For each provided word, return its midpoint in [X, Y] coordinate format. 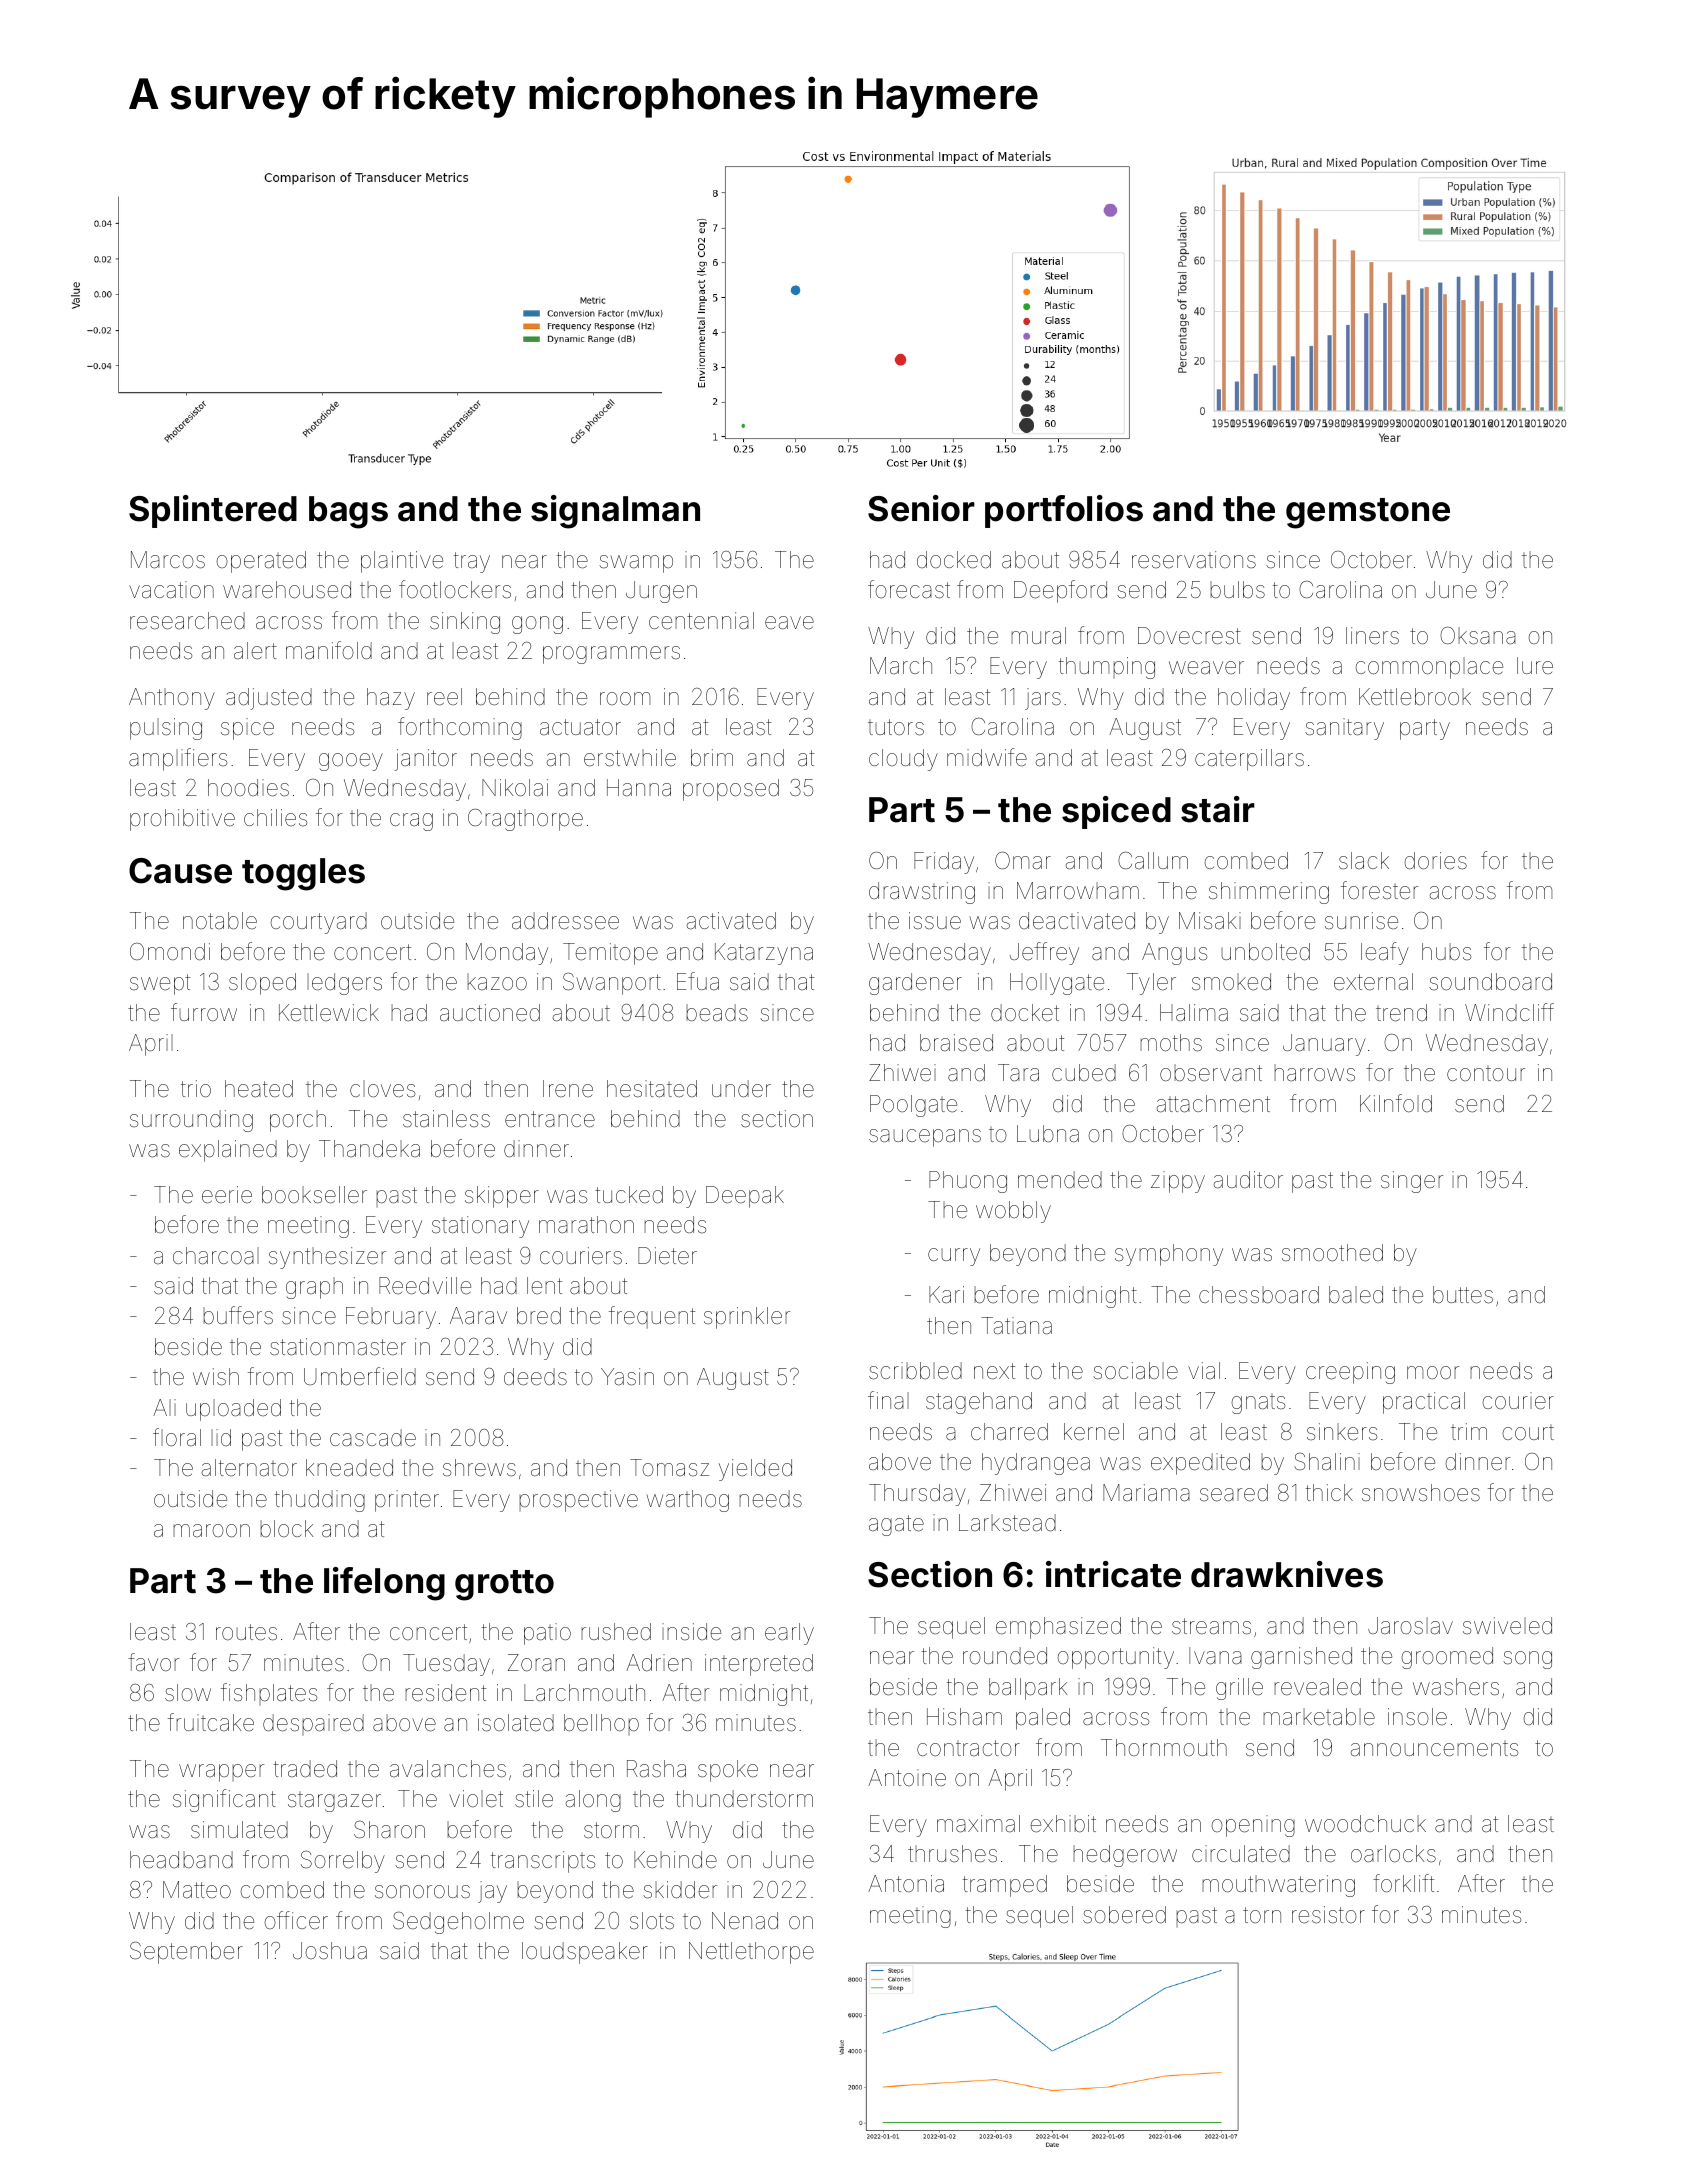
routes [246, 1632]
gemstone [1368, 513]
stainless [446, 1119]
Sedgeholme [458, 1922]
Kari [946, 1294]
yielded [755, 1470]
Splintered [213, 511]
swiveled [1507, 1626]
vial [1204, 1370]
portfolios [1064, 511]
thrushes [952, 1854]
